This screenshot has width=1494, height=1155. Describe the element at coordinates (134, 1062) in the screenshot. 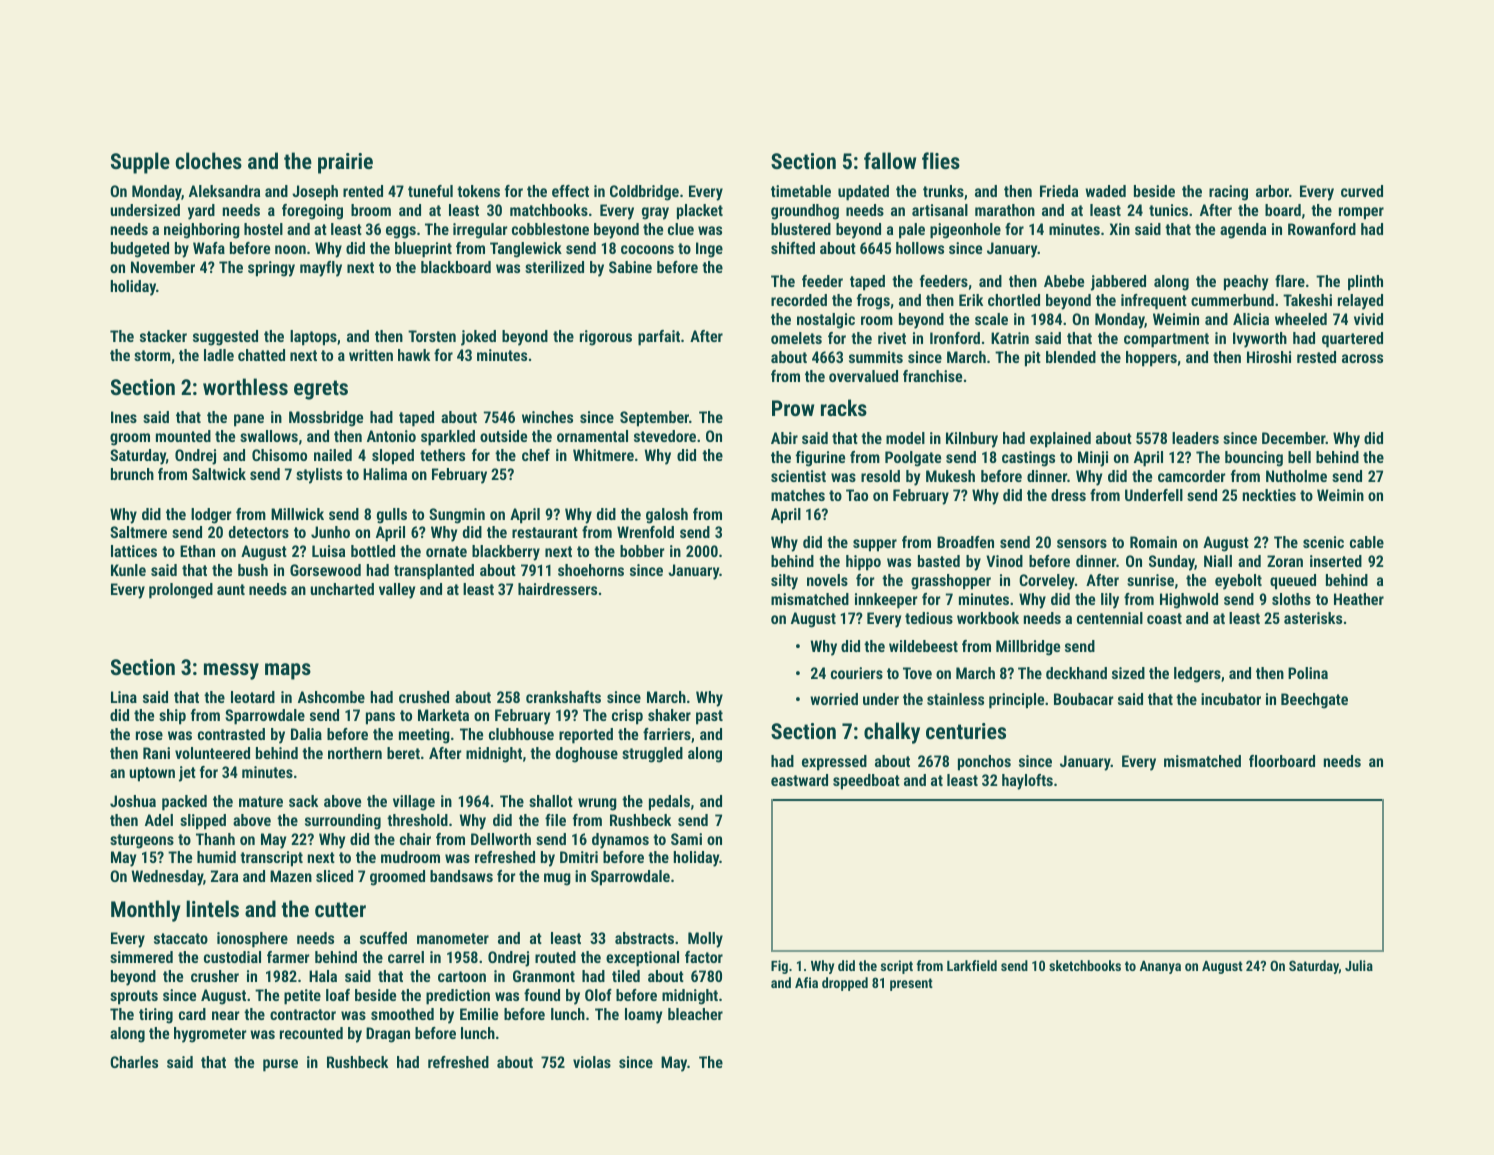

I see `Charles` at that location.
